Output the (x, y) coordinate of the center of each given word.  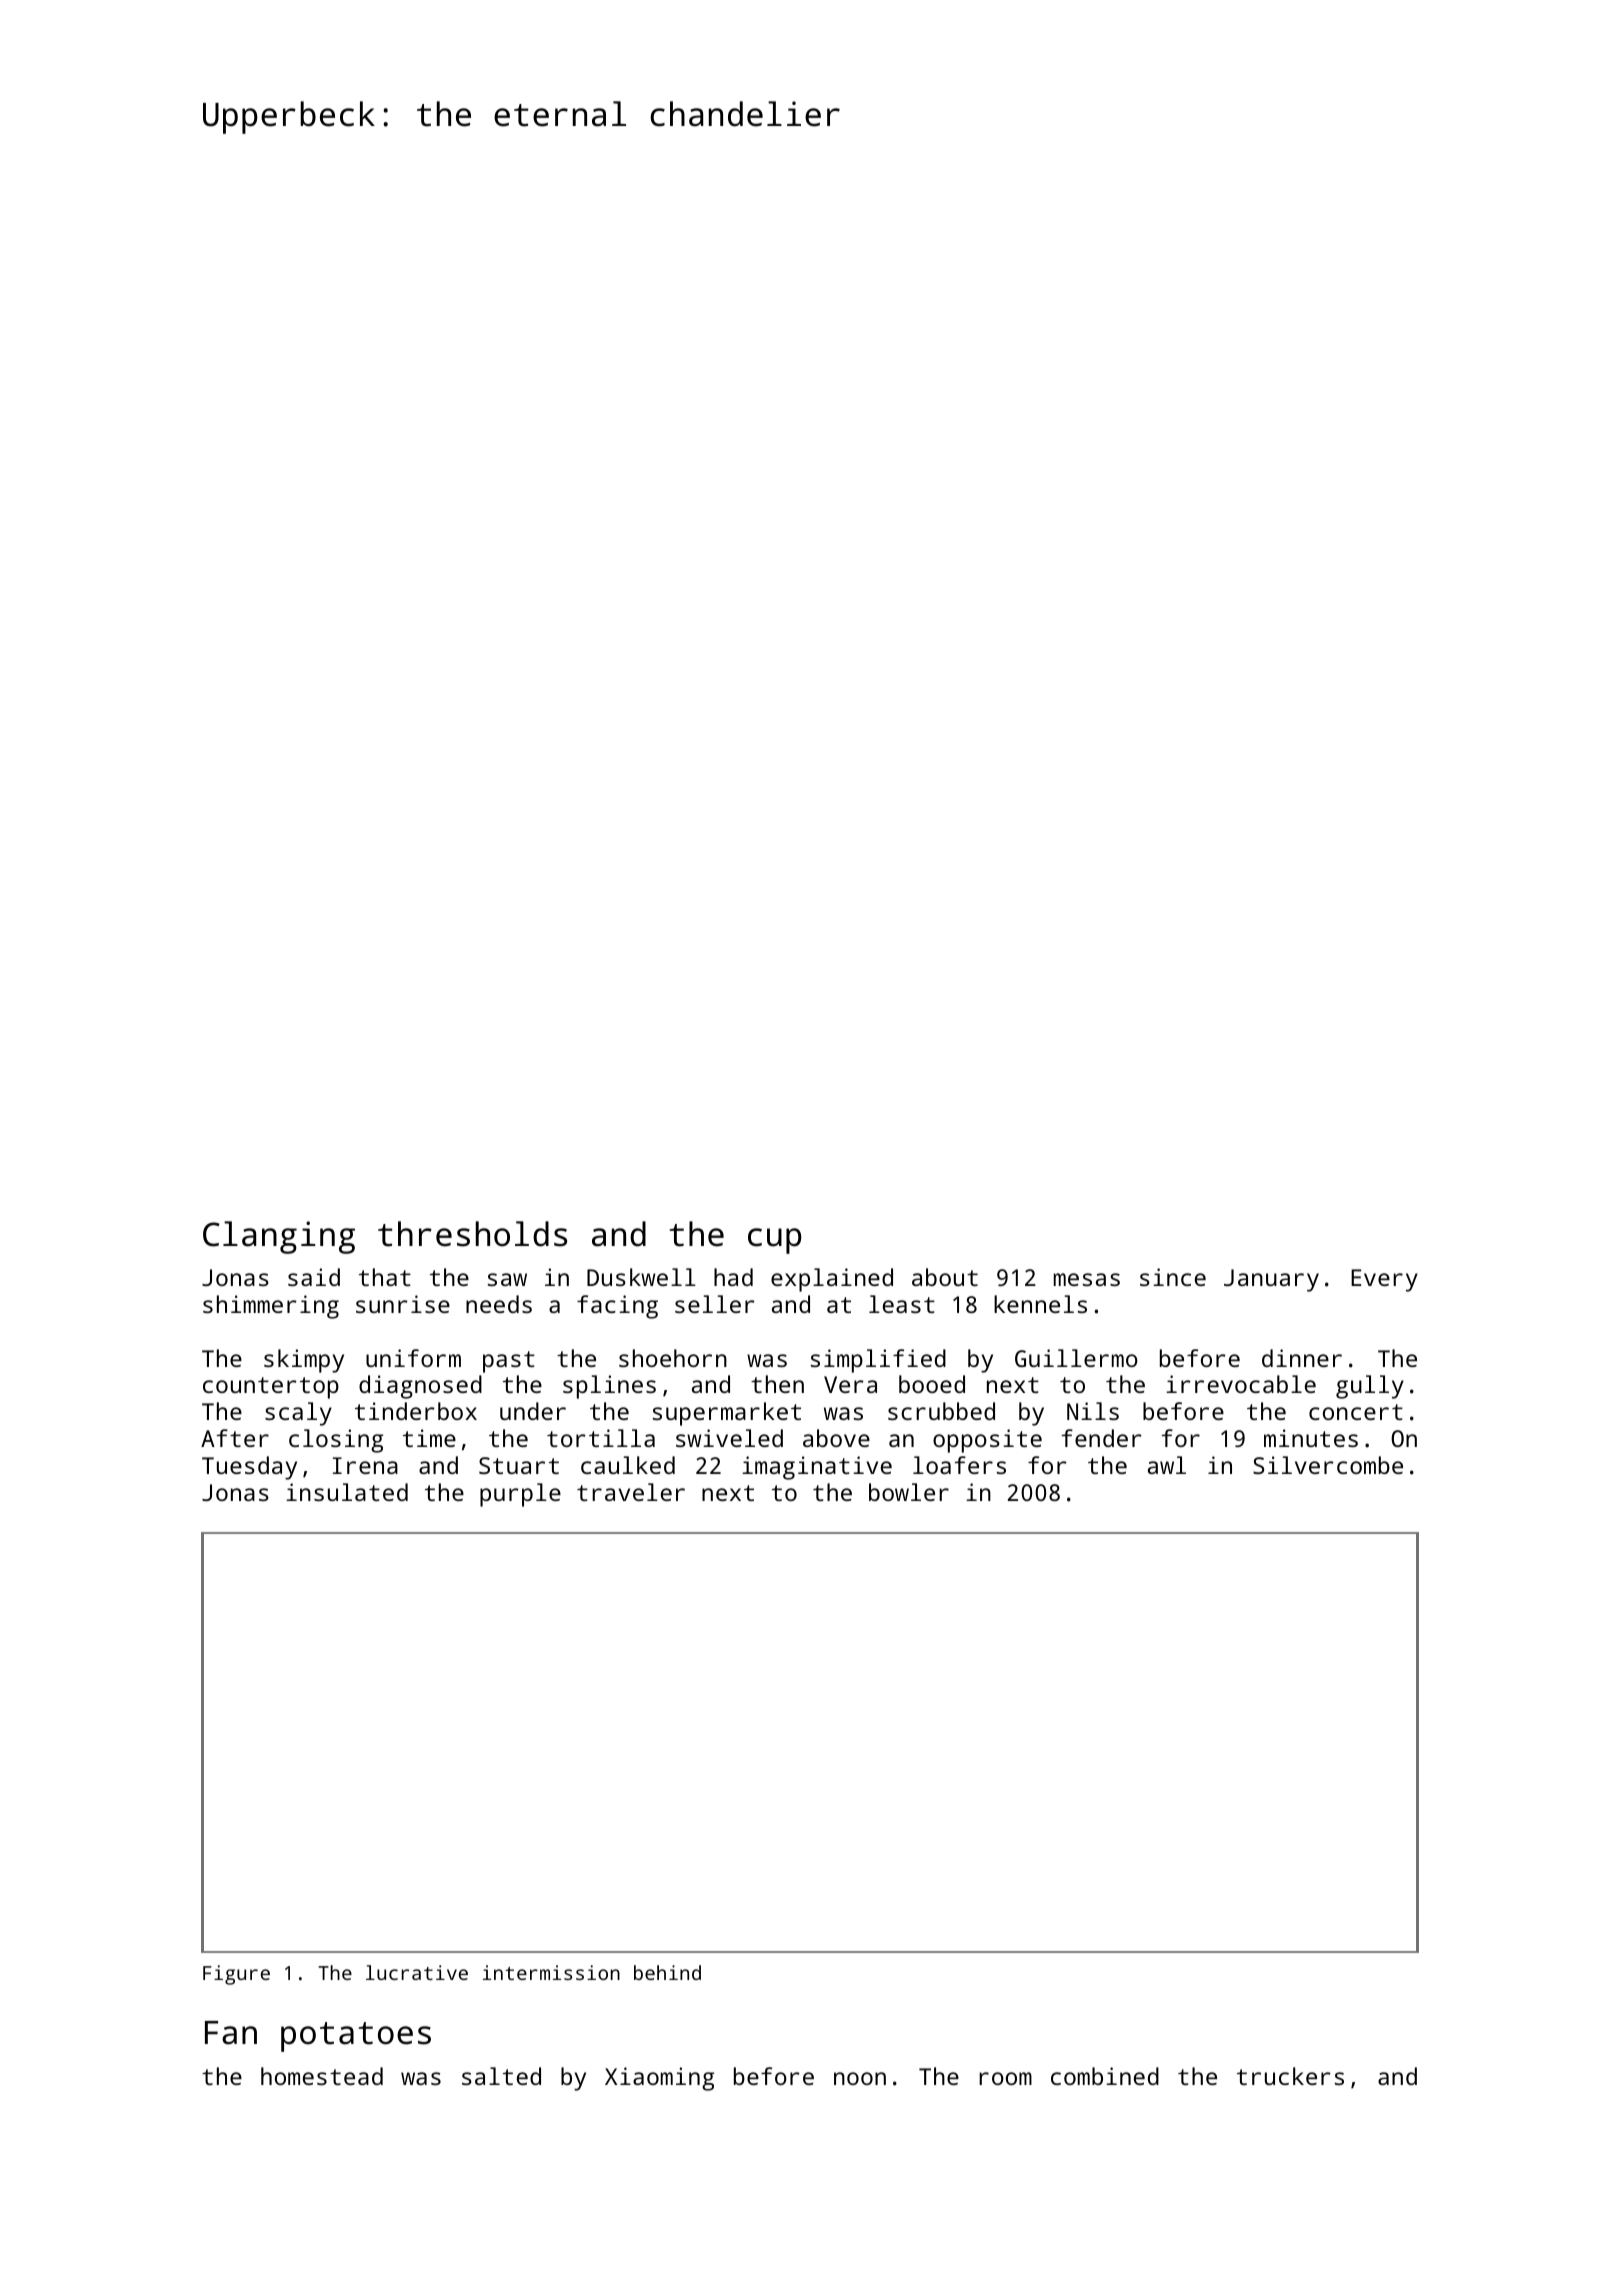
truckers (1290, 2076)
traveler (631, 1492)
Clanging (279, 1237)
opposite (987, 1441)
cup (774, 1241)
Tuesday (249, 1468)
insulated (347, 1492)
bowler (909, 1492)
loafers (959, 1465)
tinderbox (416, 1411)
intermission (551, 1972)
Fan (231, 2033)
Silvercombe (1328, 1465)
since (1173, 1277)
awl (1167, 1465)
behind (667, 1972)
